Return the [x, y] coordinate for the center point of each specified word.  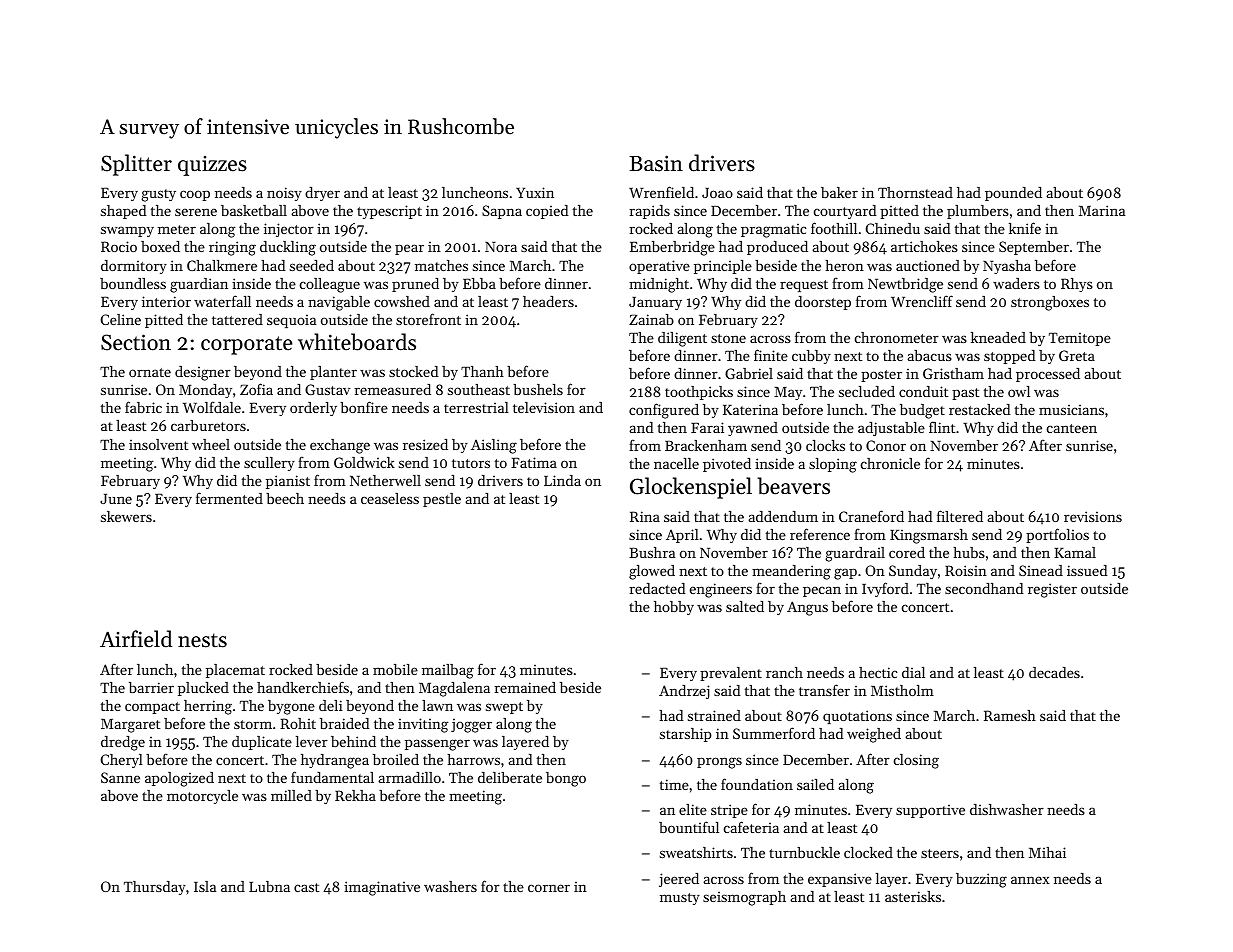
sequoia [291, 321]
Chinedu [893, 228]
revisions [1093, 516]
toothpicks [699, 393]
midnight [659, 285]
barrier [151, 687]
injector [289, 230]
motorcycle [202, 797]
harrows [473, 759]
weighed [874, 735]
